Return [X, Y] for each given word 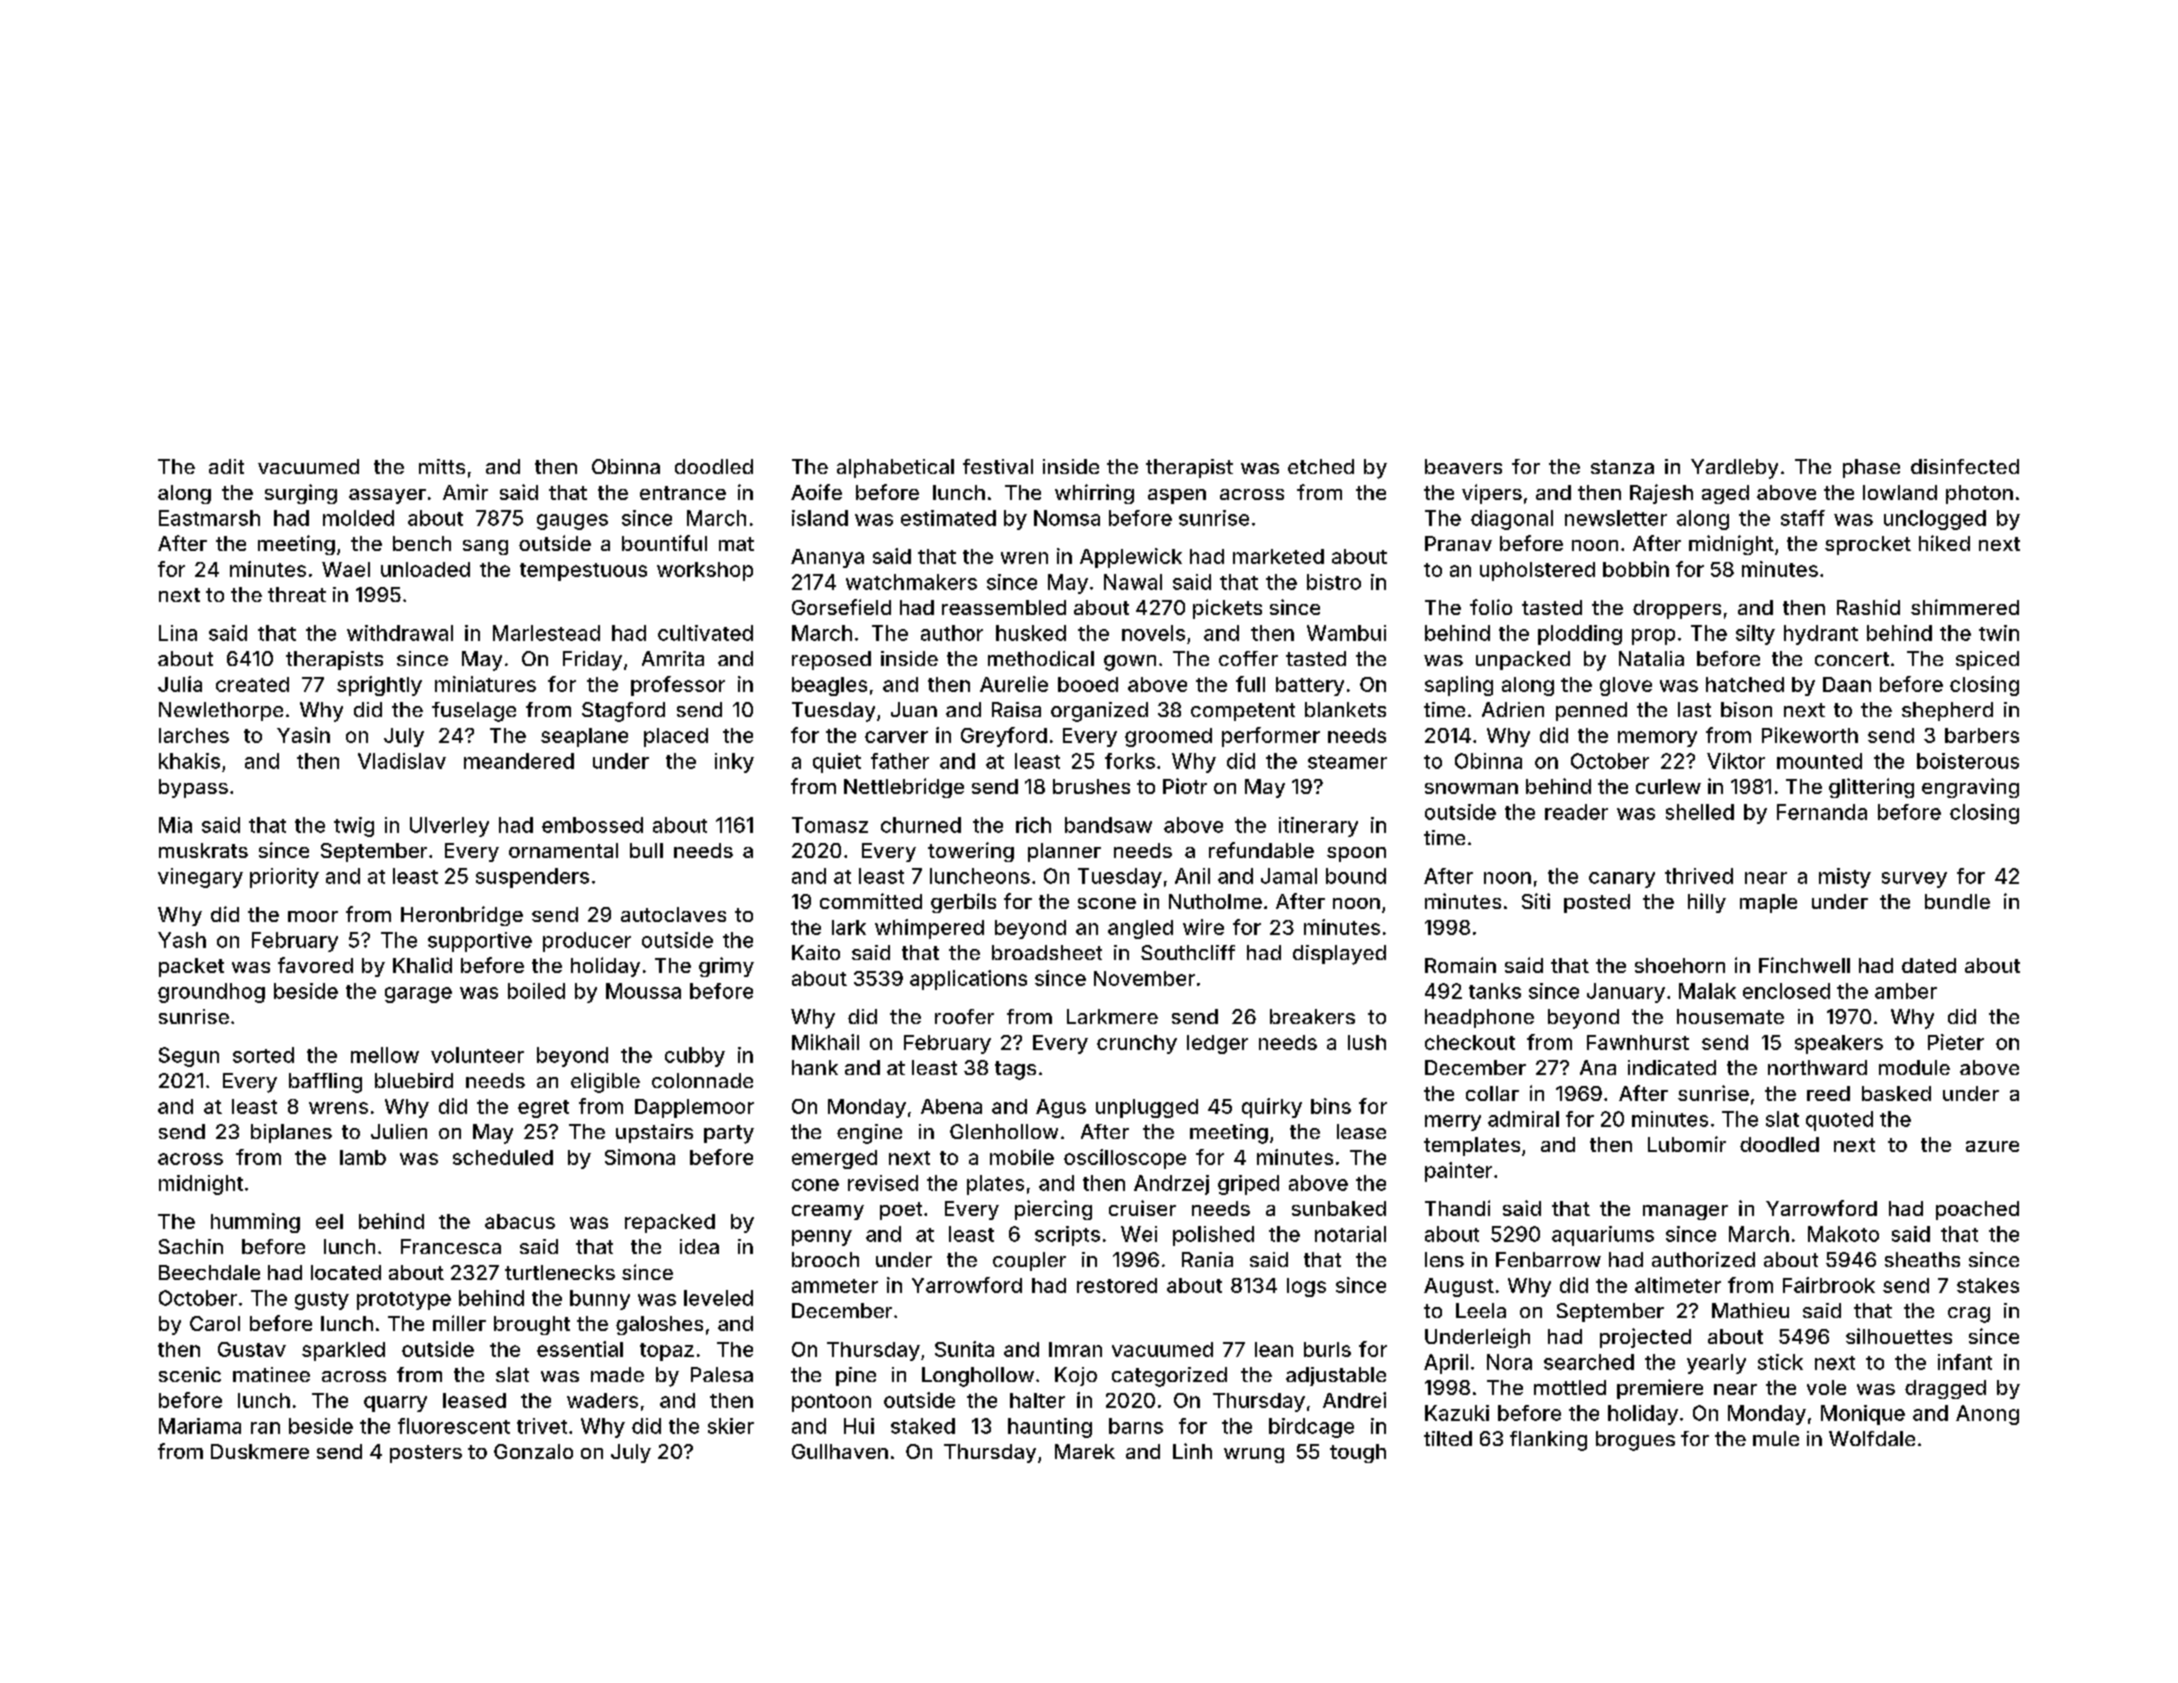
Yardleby [1734, 469]
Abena [951, 1106]
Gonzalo [533, 1451]
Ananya [827, 558]
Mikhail [825, 1042]
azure [1992, 1146]
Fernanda [1822, 812]
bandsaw [1108, 825]
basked [1896, 1093]
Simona [640, 1157]
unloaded [425, 569]
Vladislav [402, 761]
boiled [536, 991]
